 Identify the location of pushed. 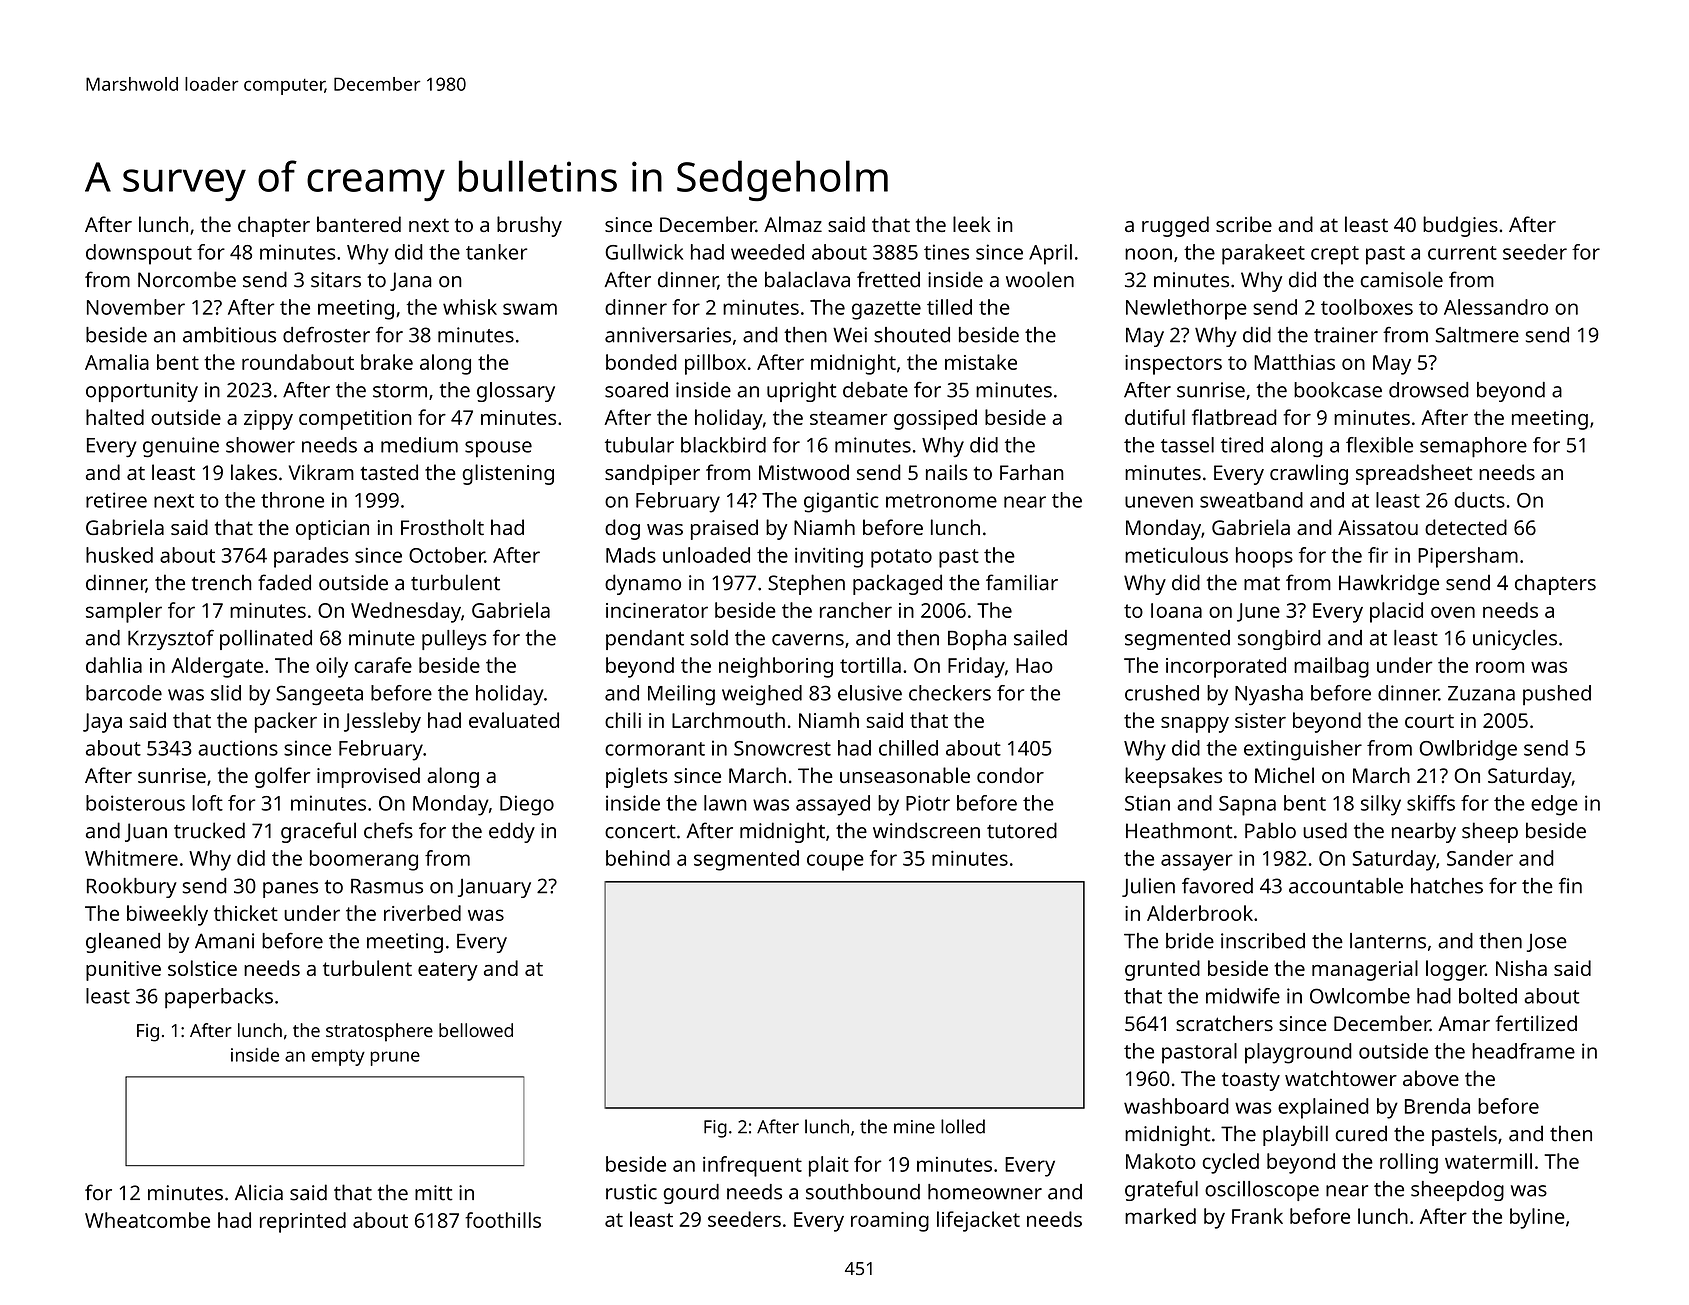
(1557, 695).
